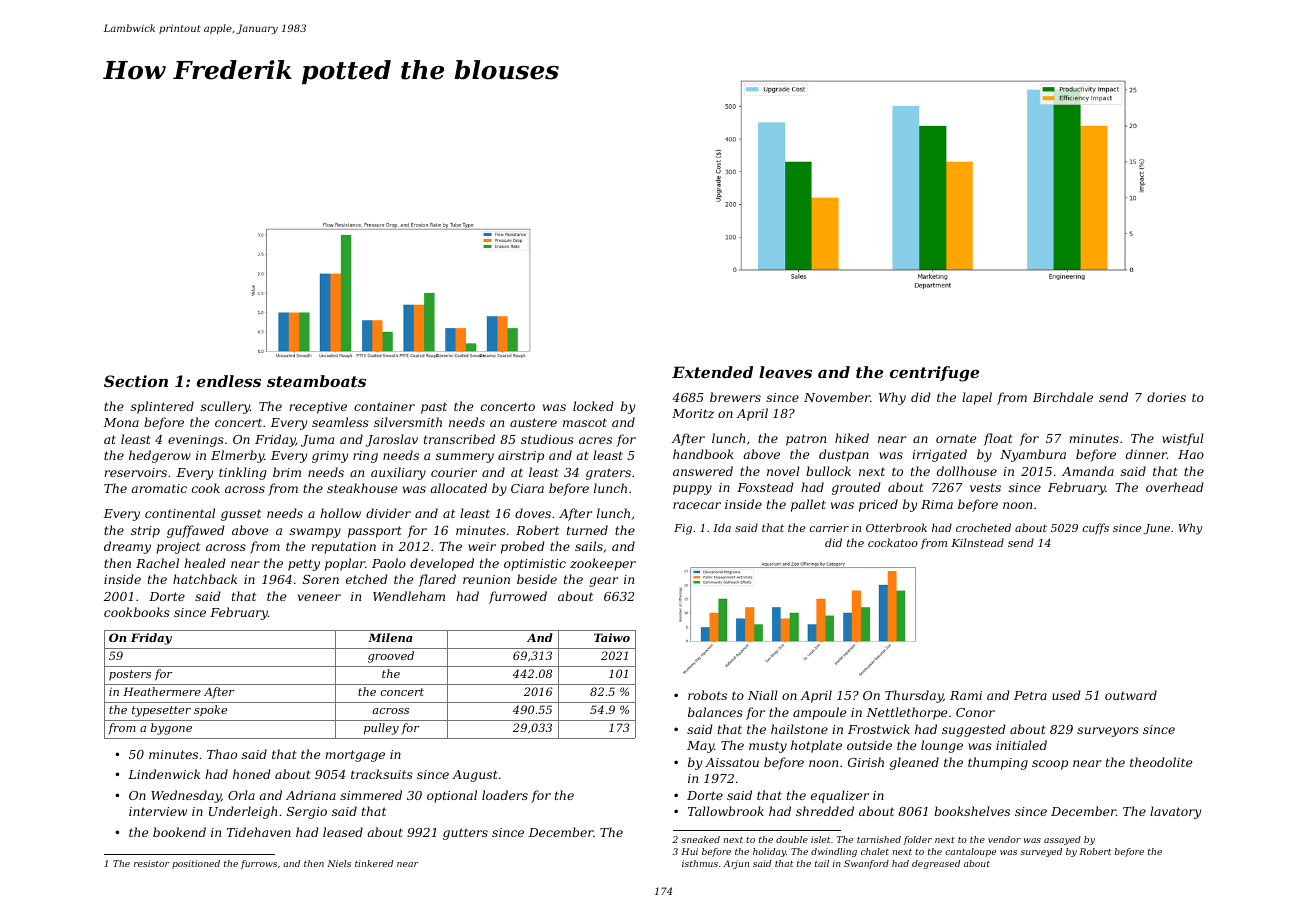 This screenshot has width=1308, height=924. What do you see at coordinates (1166, 397) in the screenshot?
I see `dories` at bounding box center [1166, 397].
